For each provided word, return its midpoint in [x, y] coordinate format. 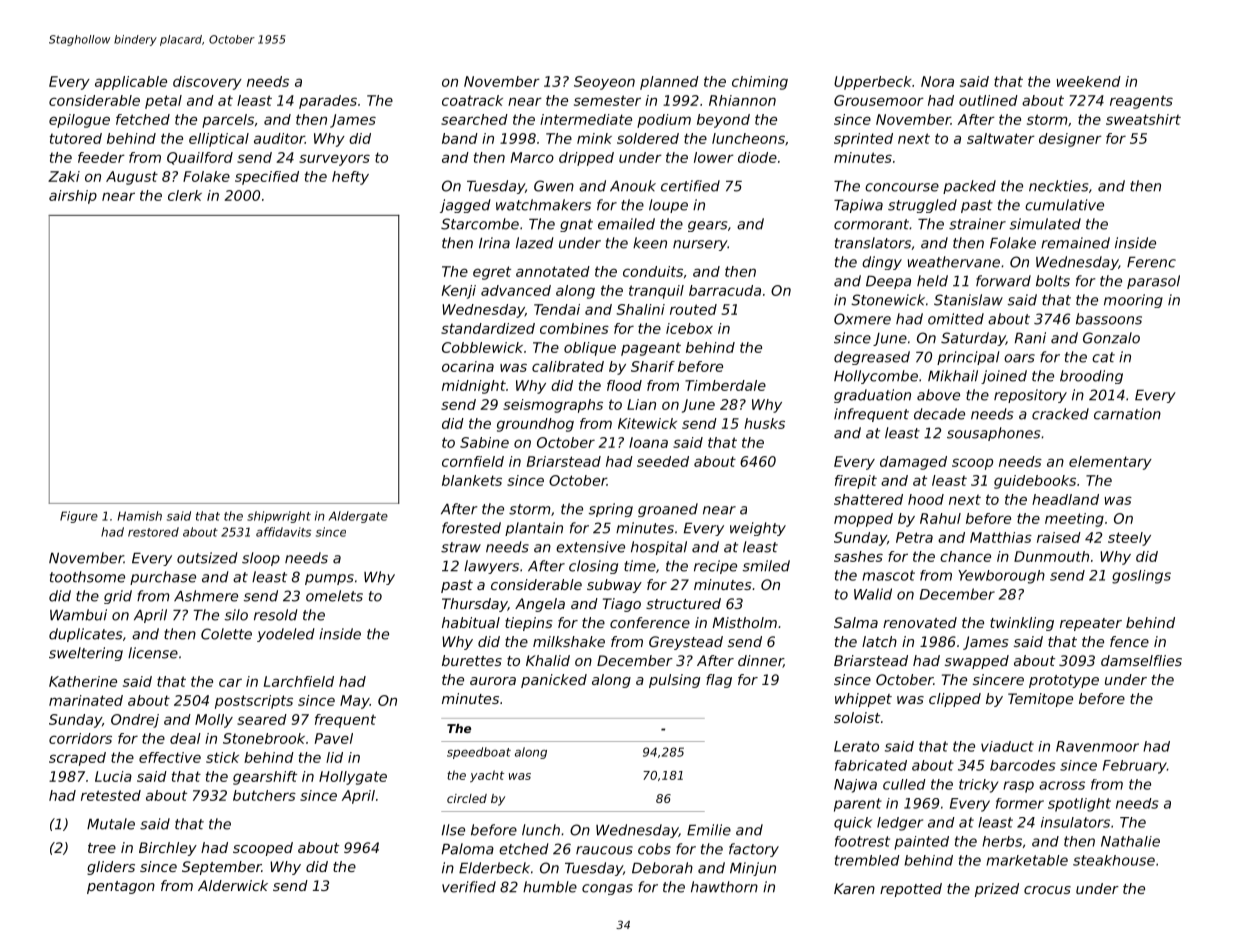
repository [1030, 396]
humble [550, 887]
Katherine [83, 681]
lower [714, 157]
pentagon [121, 887]
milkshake [569, 641]
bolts [1053, 281]
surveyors [334, 160]
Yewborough [1001, 577]
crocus [1047, 890]
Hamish [140, 516]
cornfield [473, 461]
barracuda [725, 290]
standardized [488, 328]
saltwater [1001, 138]
